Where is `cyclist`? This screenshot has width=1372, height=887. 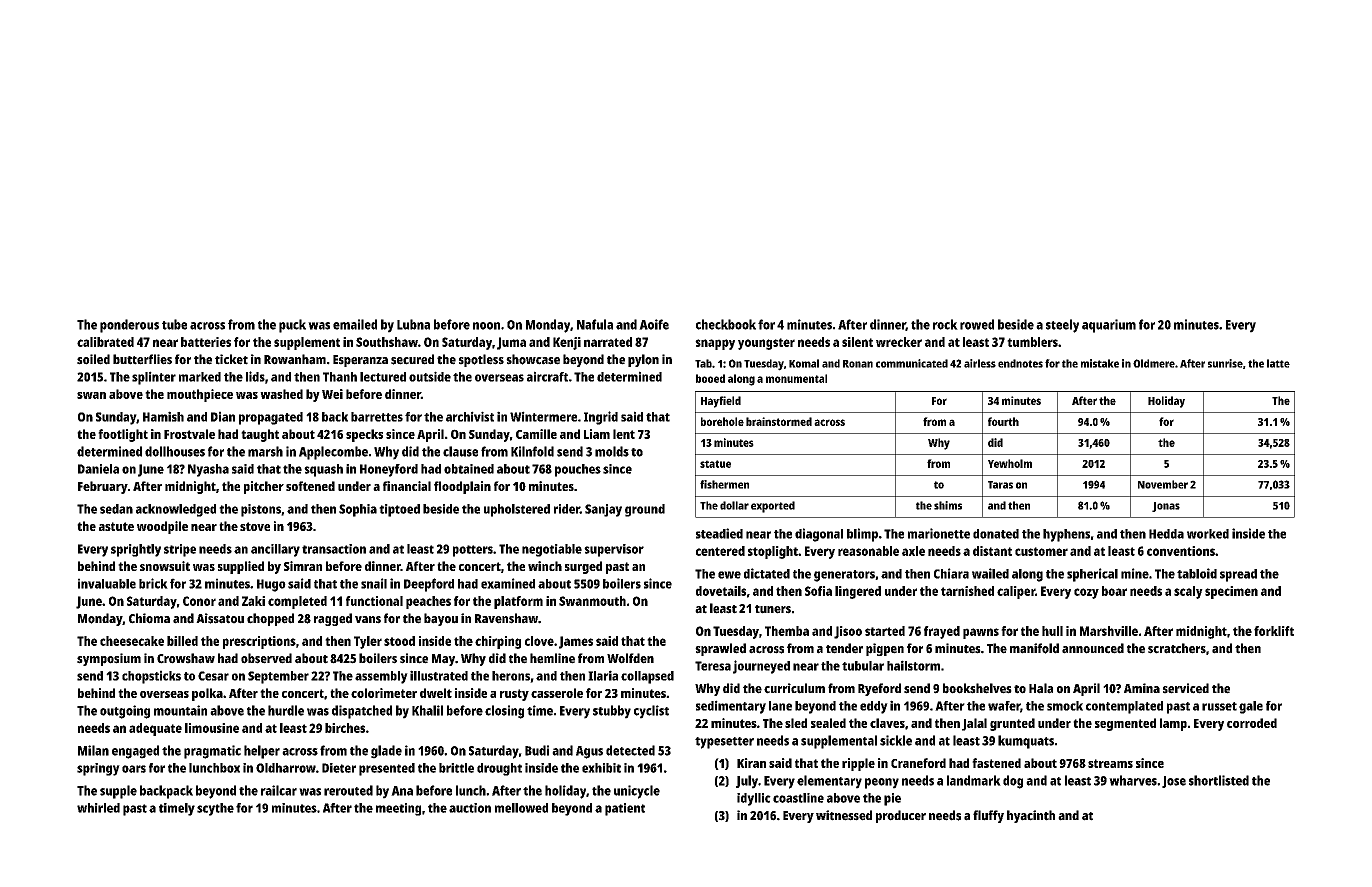
cyclist is located at coordinates (651, 712).
